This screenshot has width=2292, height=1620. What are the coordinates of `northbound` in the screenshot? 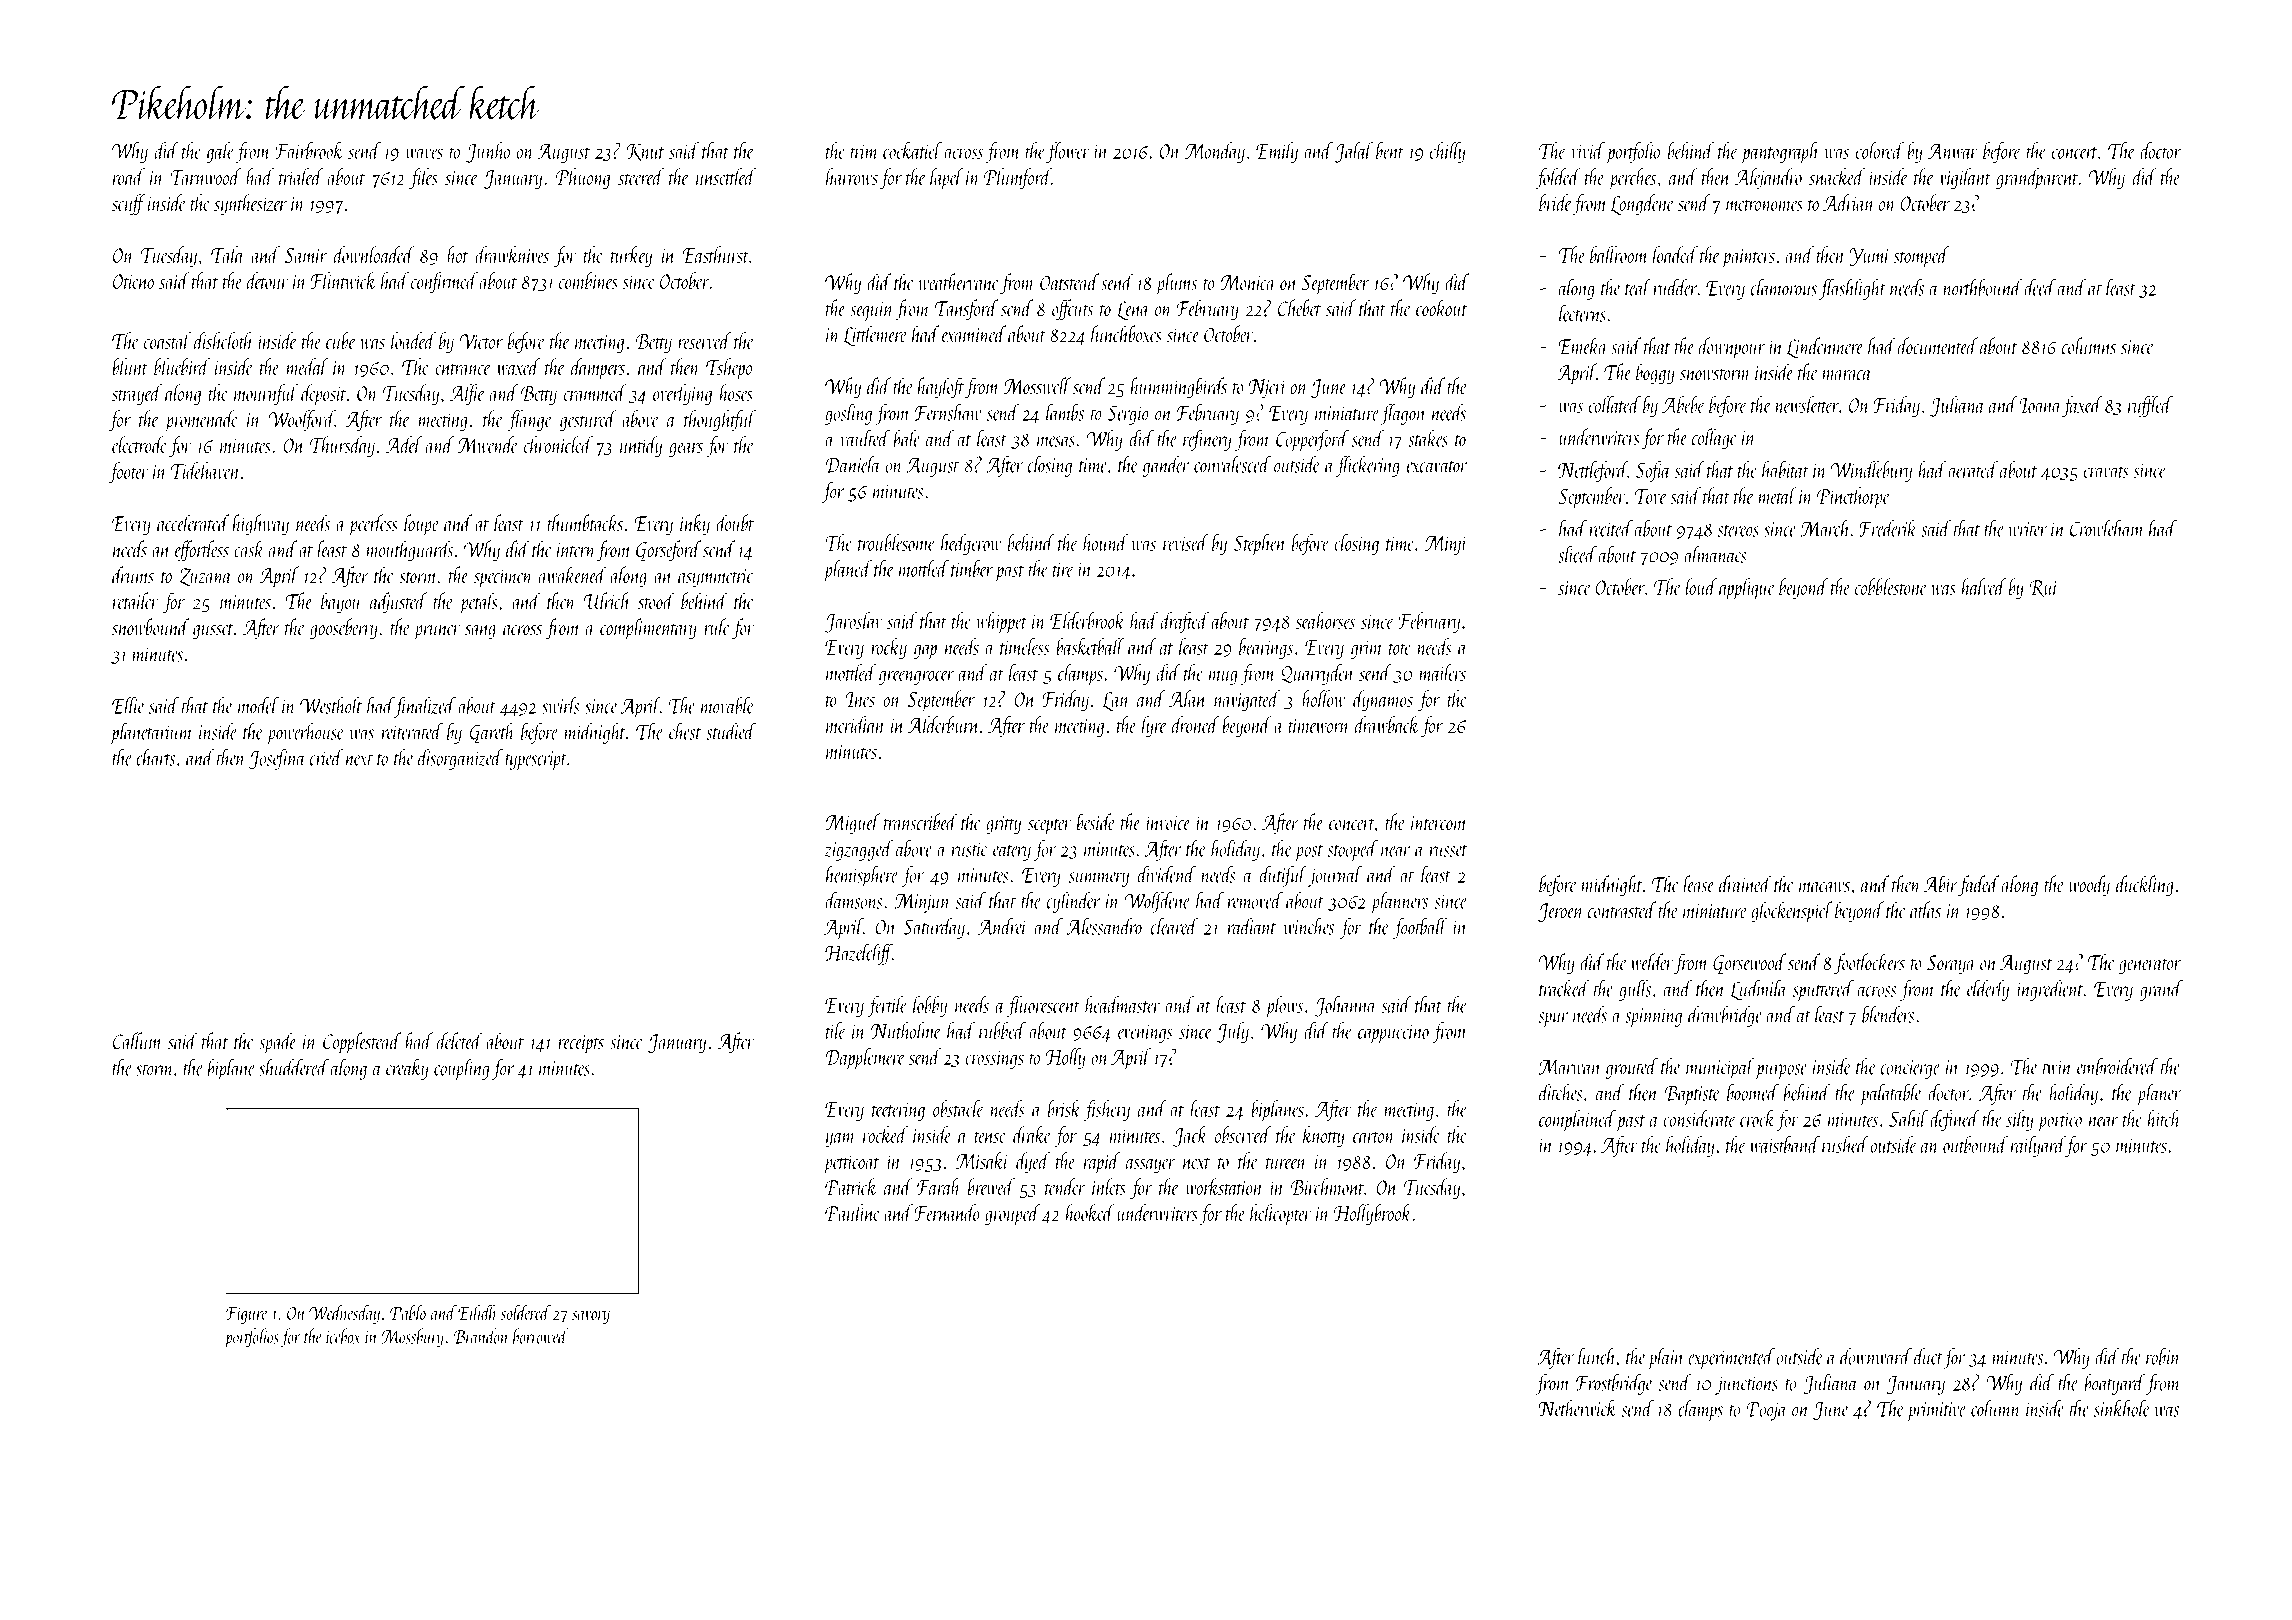 It's located at (1983, 287).
